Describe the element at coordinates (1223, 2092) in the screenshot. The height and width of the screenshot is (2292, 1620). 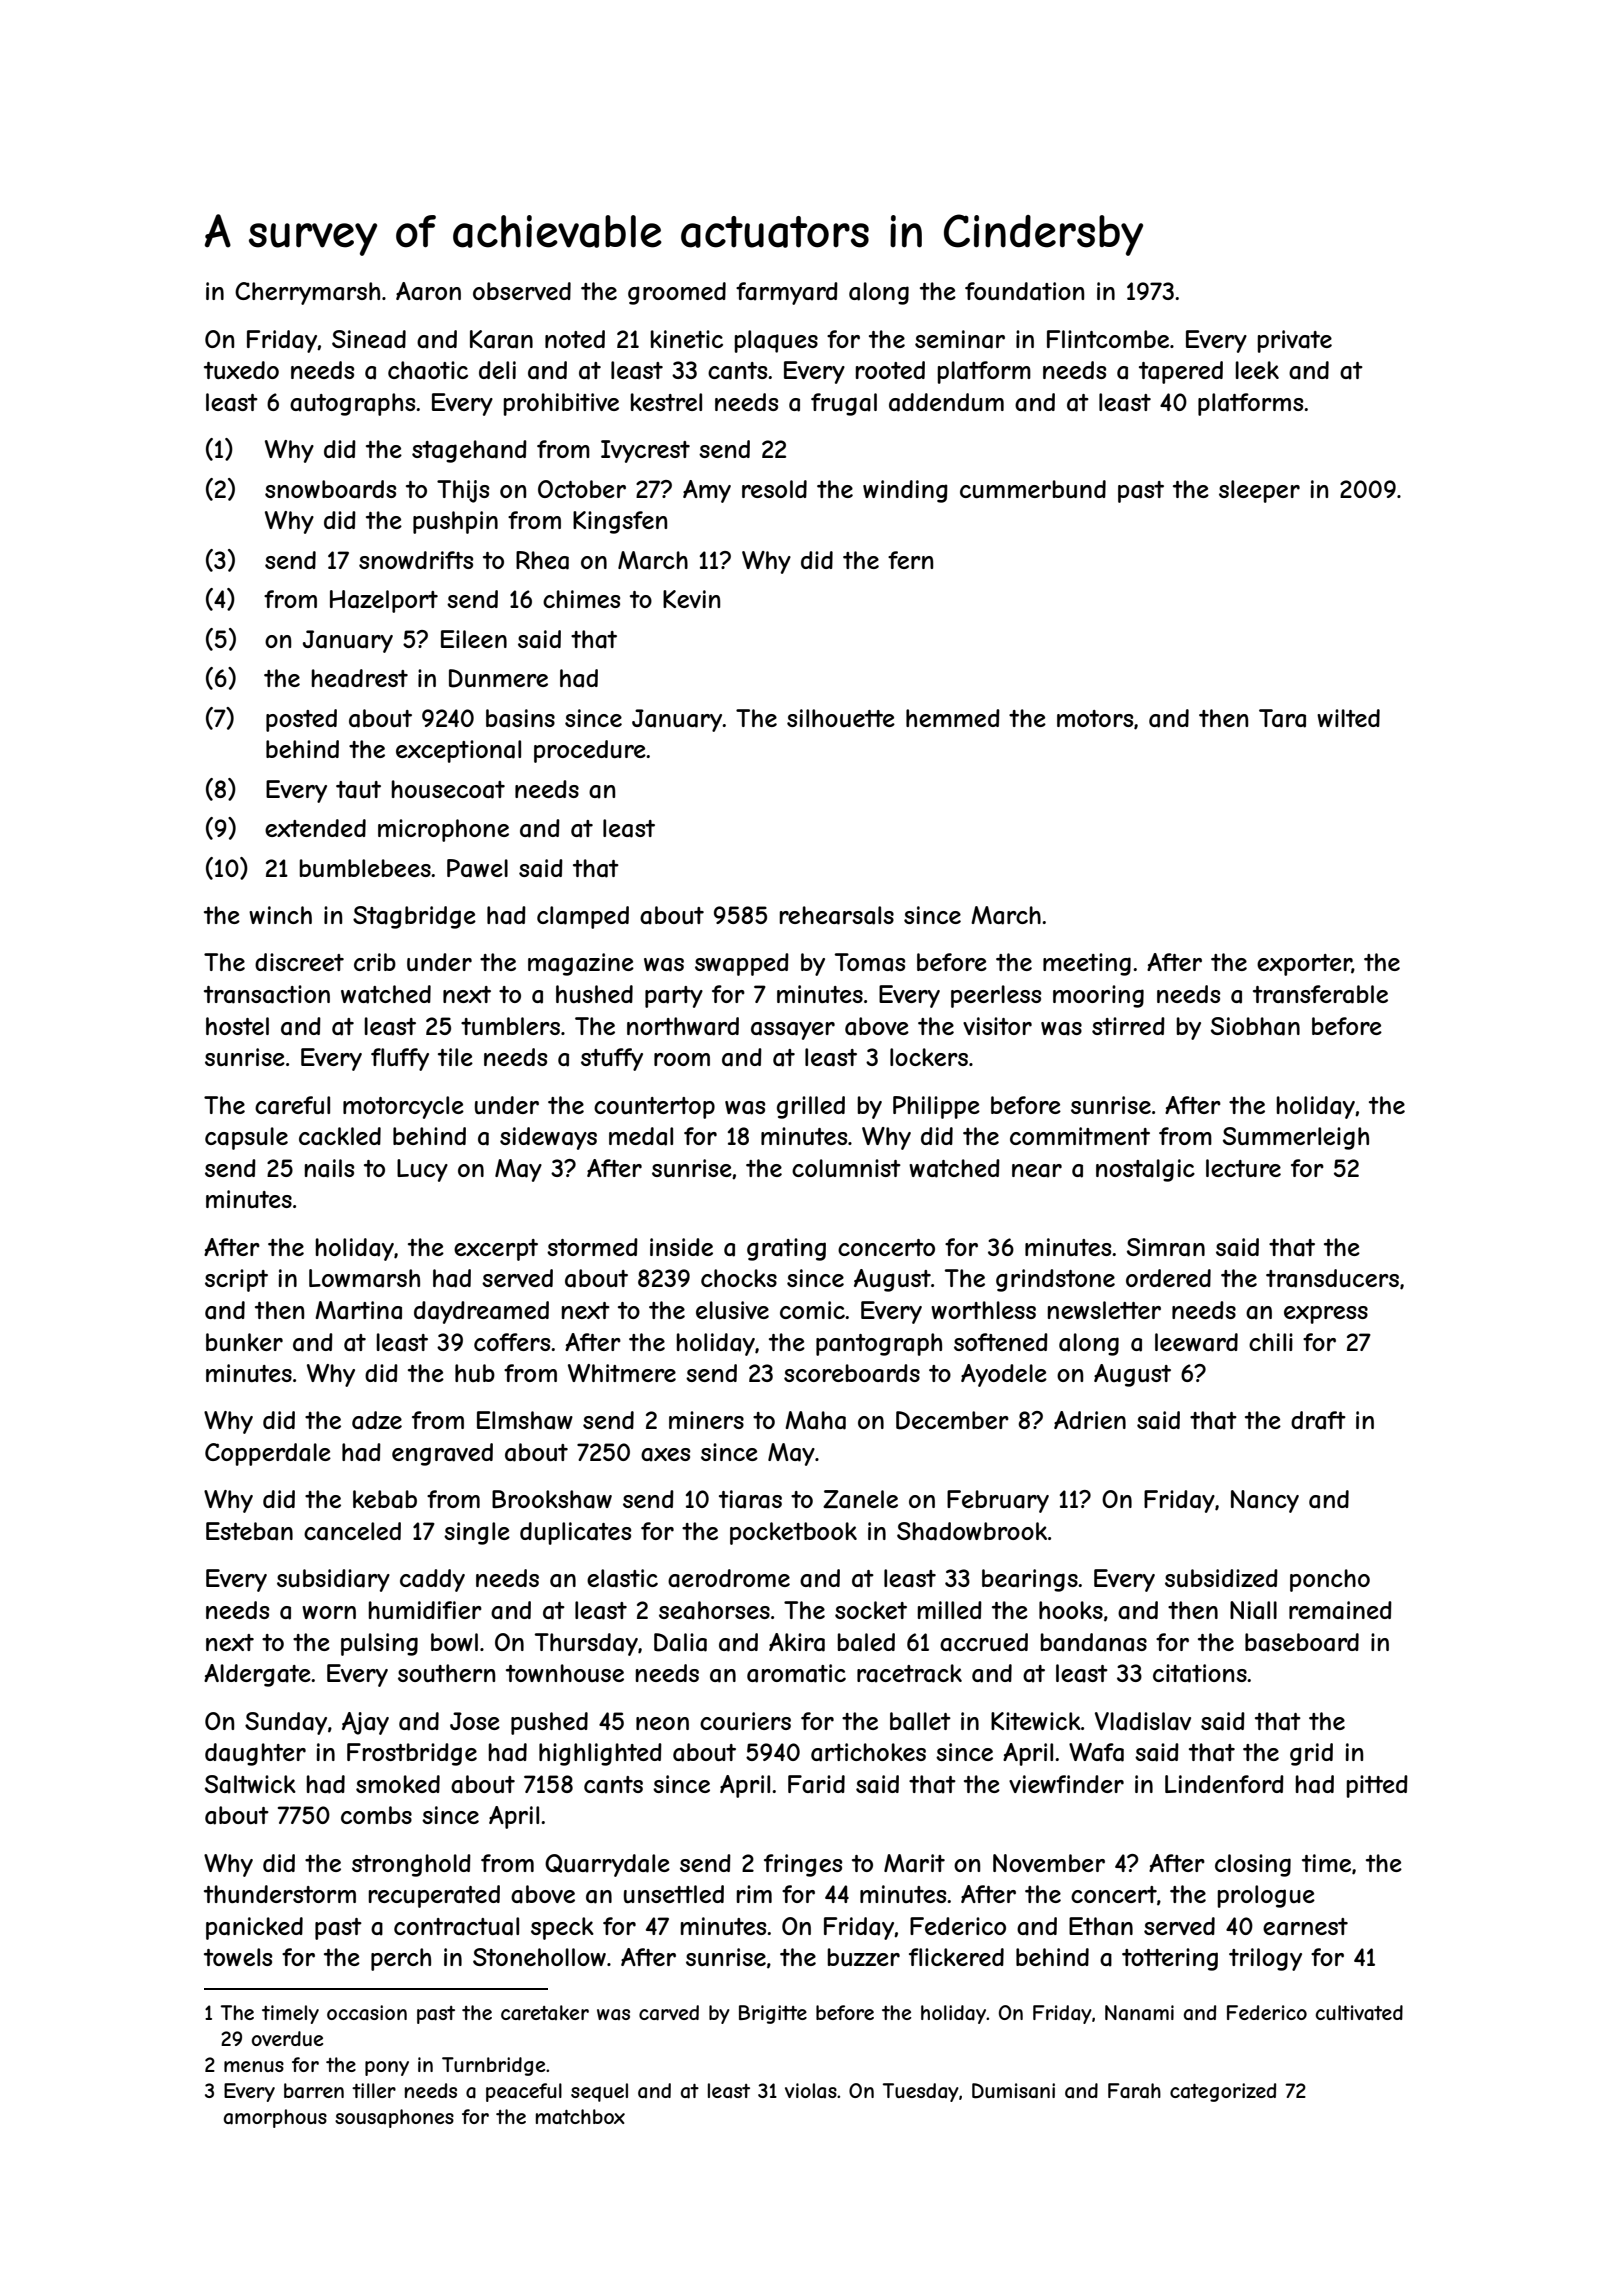
I see `categorized` at that location.
